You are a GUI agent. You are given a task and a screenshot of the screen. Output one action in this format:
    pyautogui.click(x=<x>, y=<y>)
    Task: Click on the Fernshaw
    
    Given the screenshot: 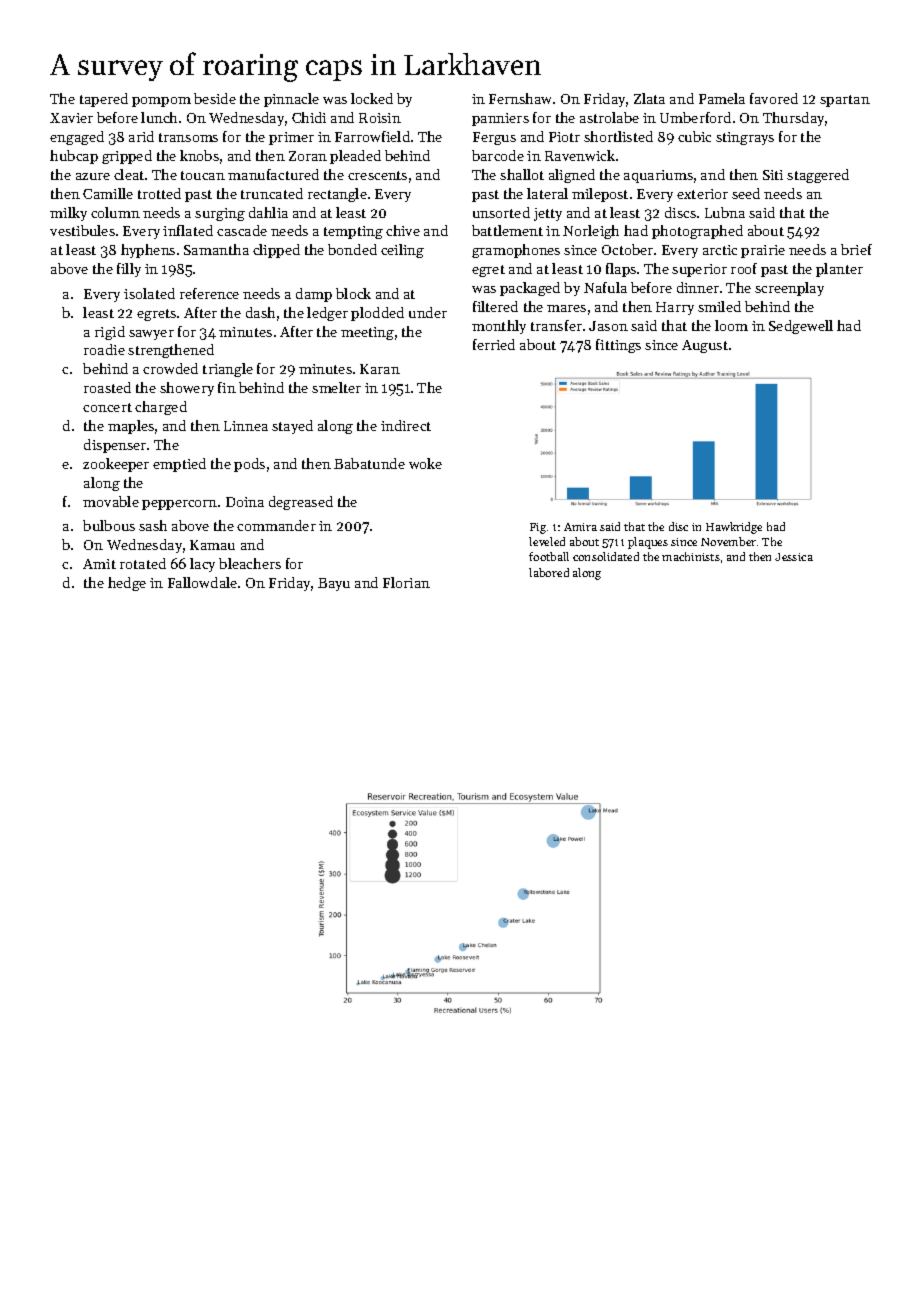 What is the action you would take?
    pyautogui.click(x=520, y=98)
